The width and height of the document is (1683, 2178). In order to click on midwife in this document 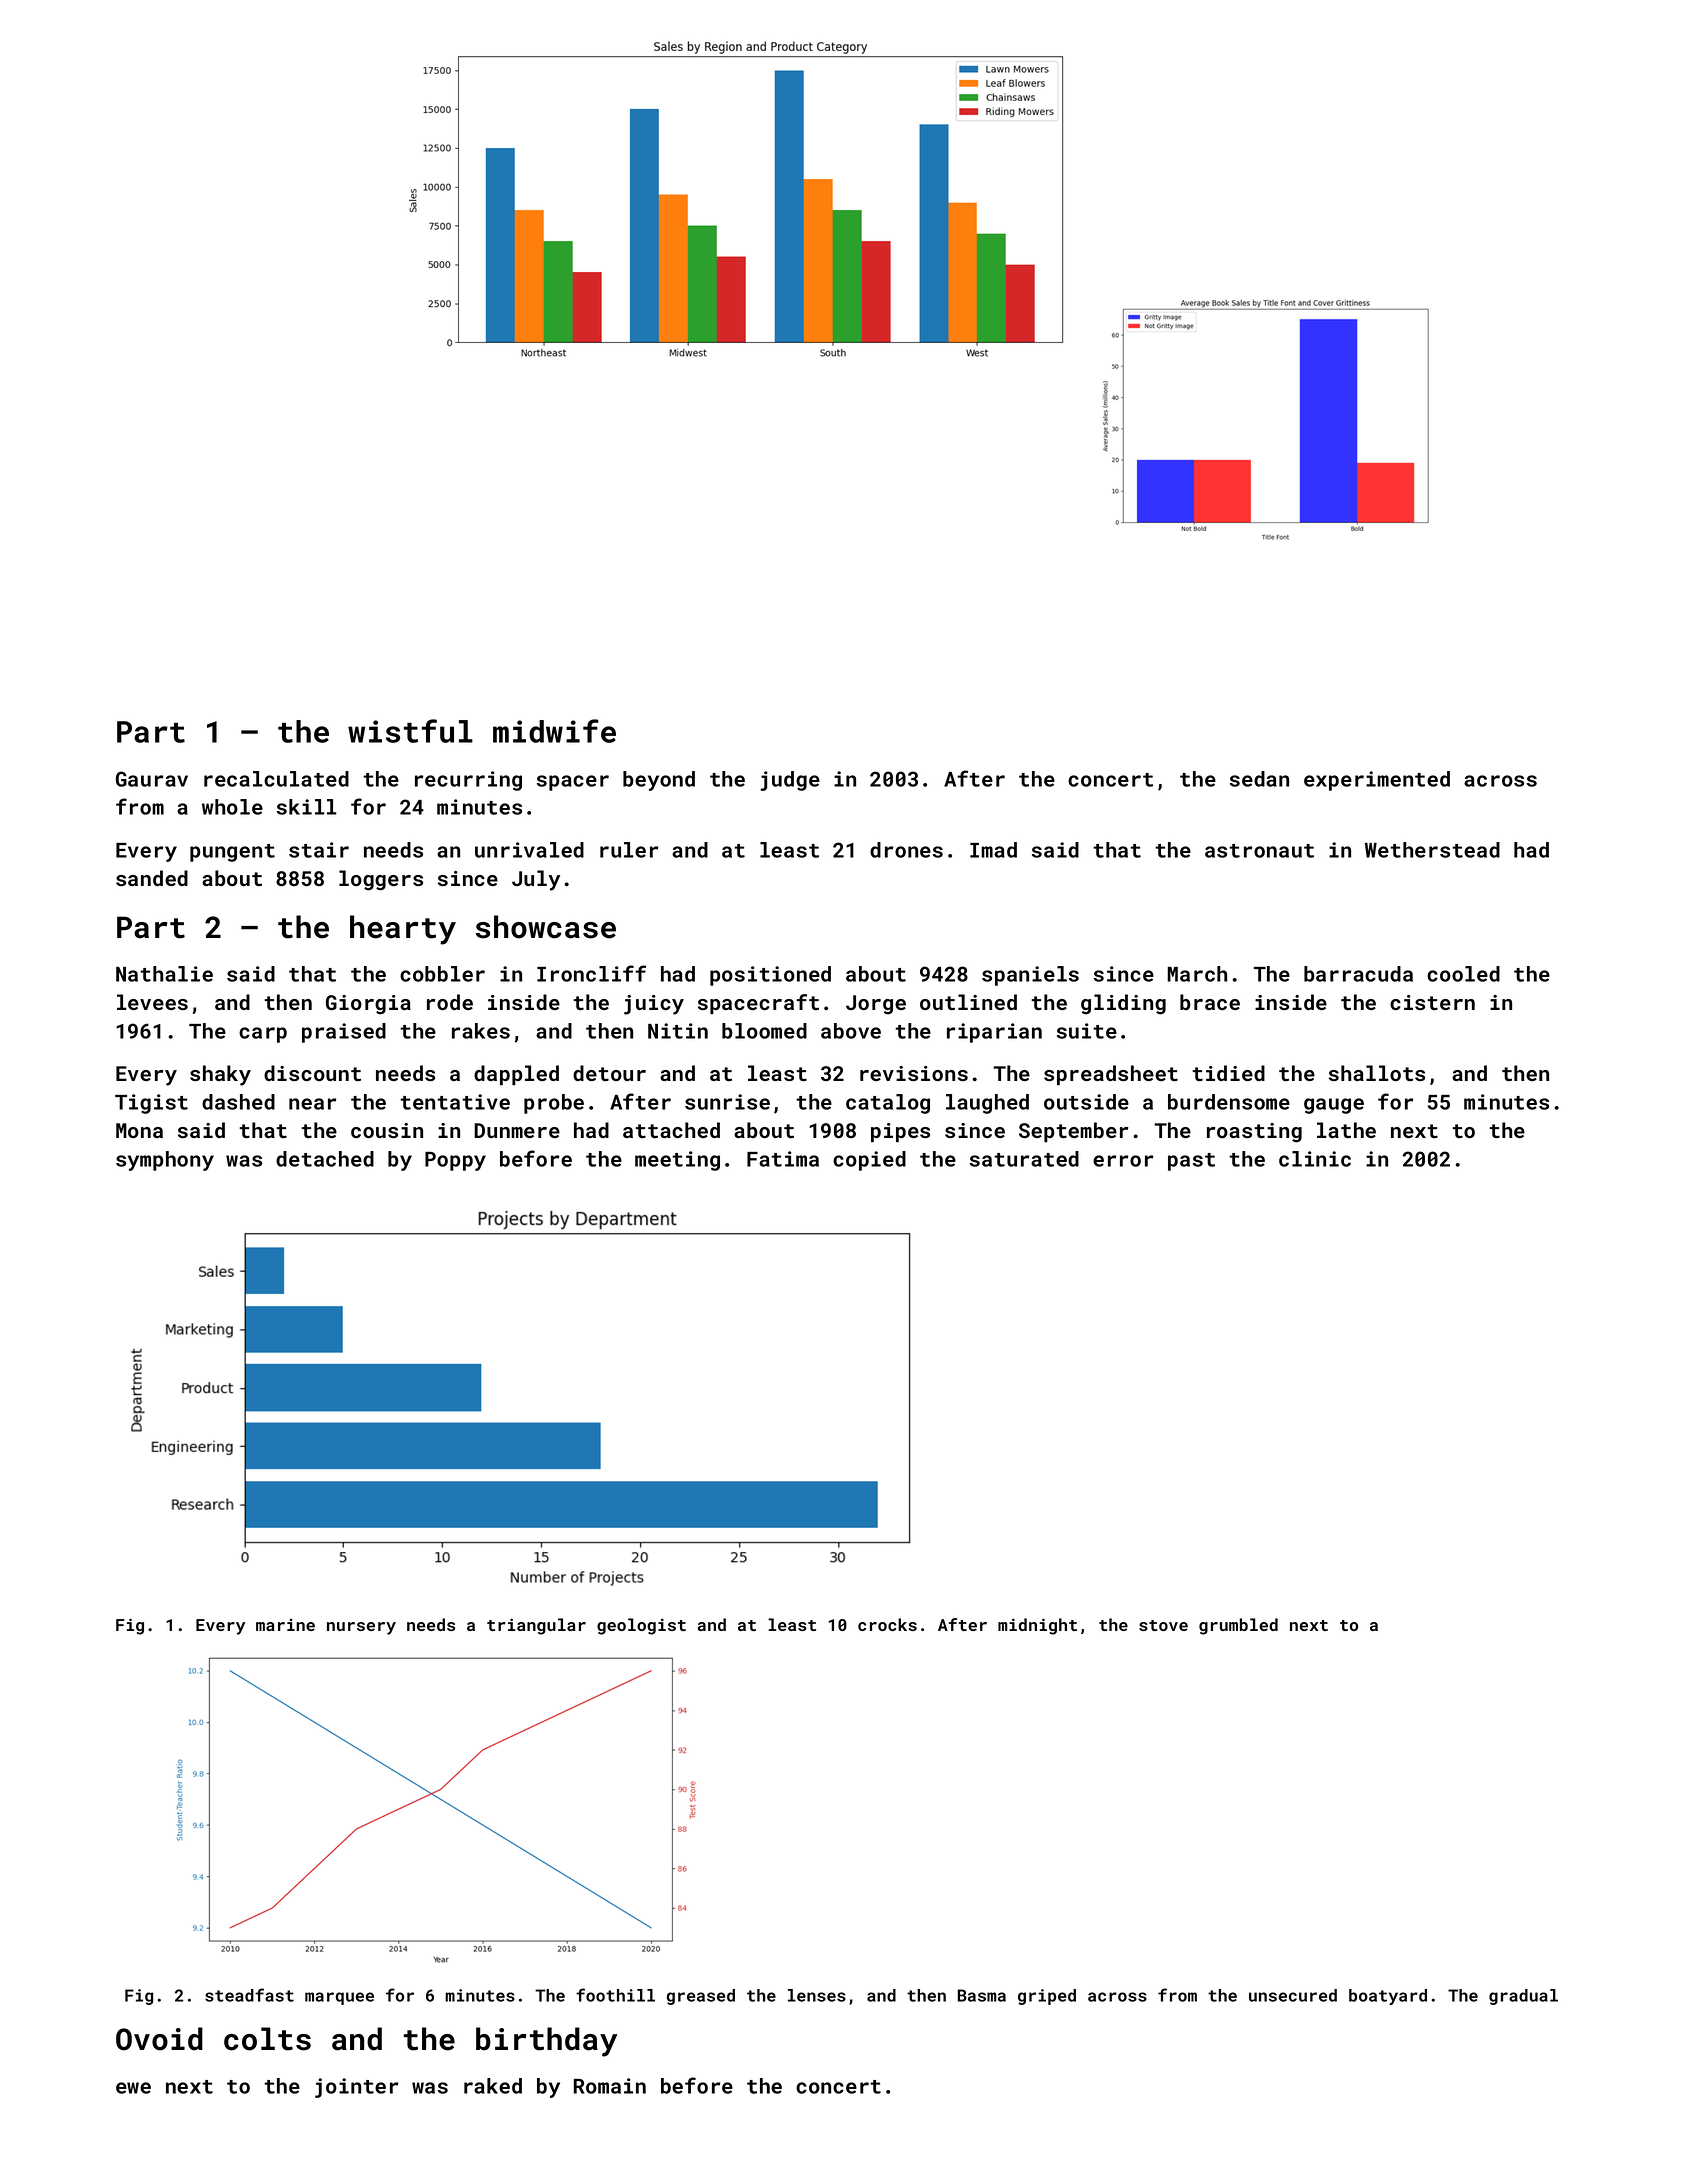, I will do `click(554, 731)`.
